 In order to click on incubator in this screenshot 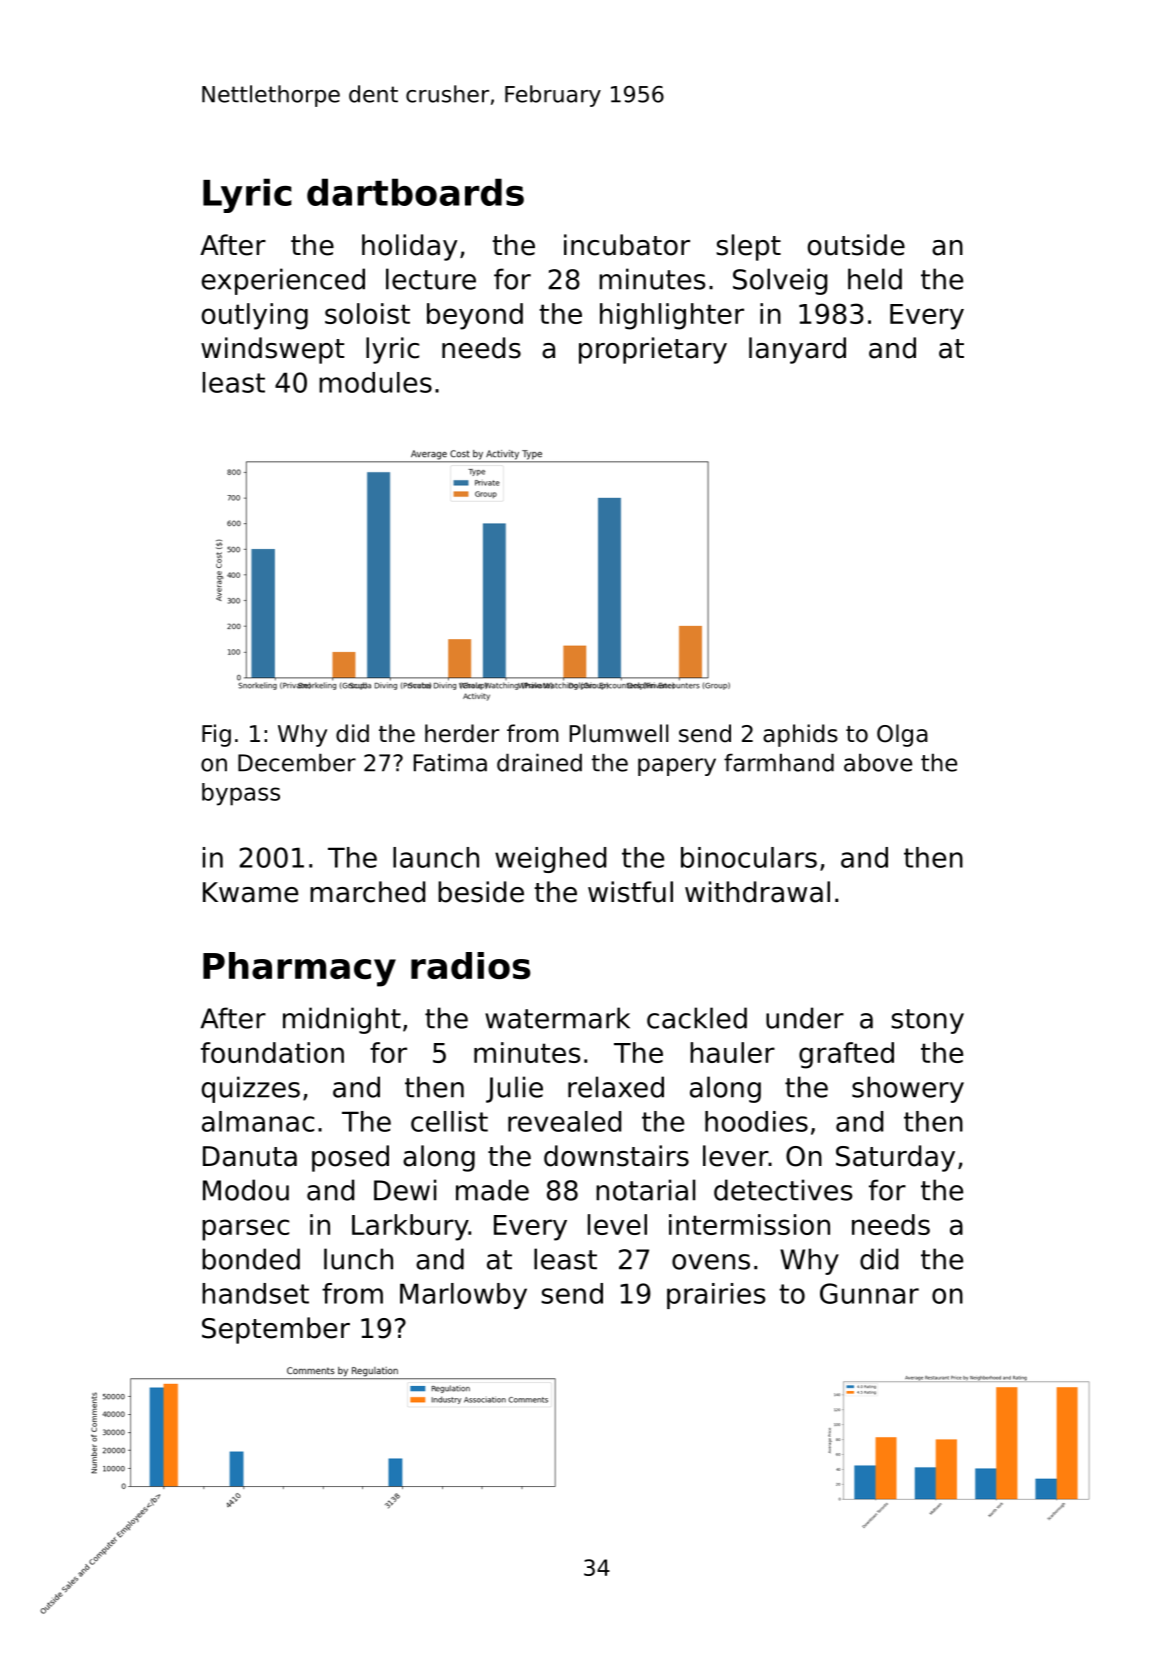, I will do `click(627, 245)`.
